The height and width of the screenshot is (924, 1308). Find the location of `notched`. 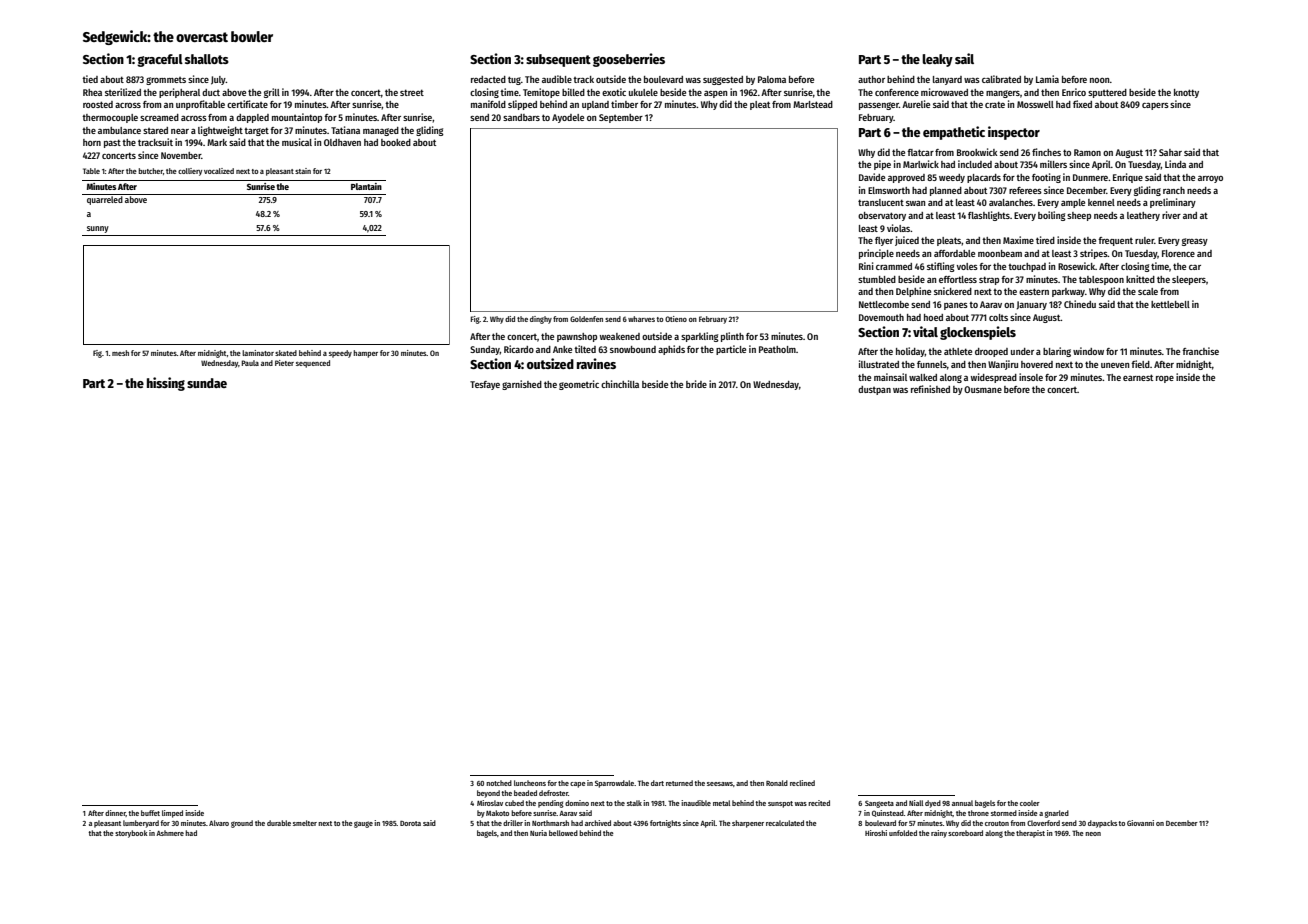

notched is located at coordinates (499, 783).
